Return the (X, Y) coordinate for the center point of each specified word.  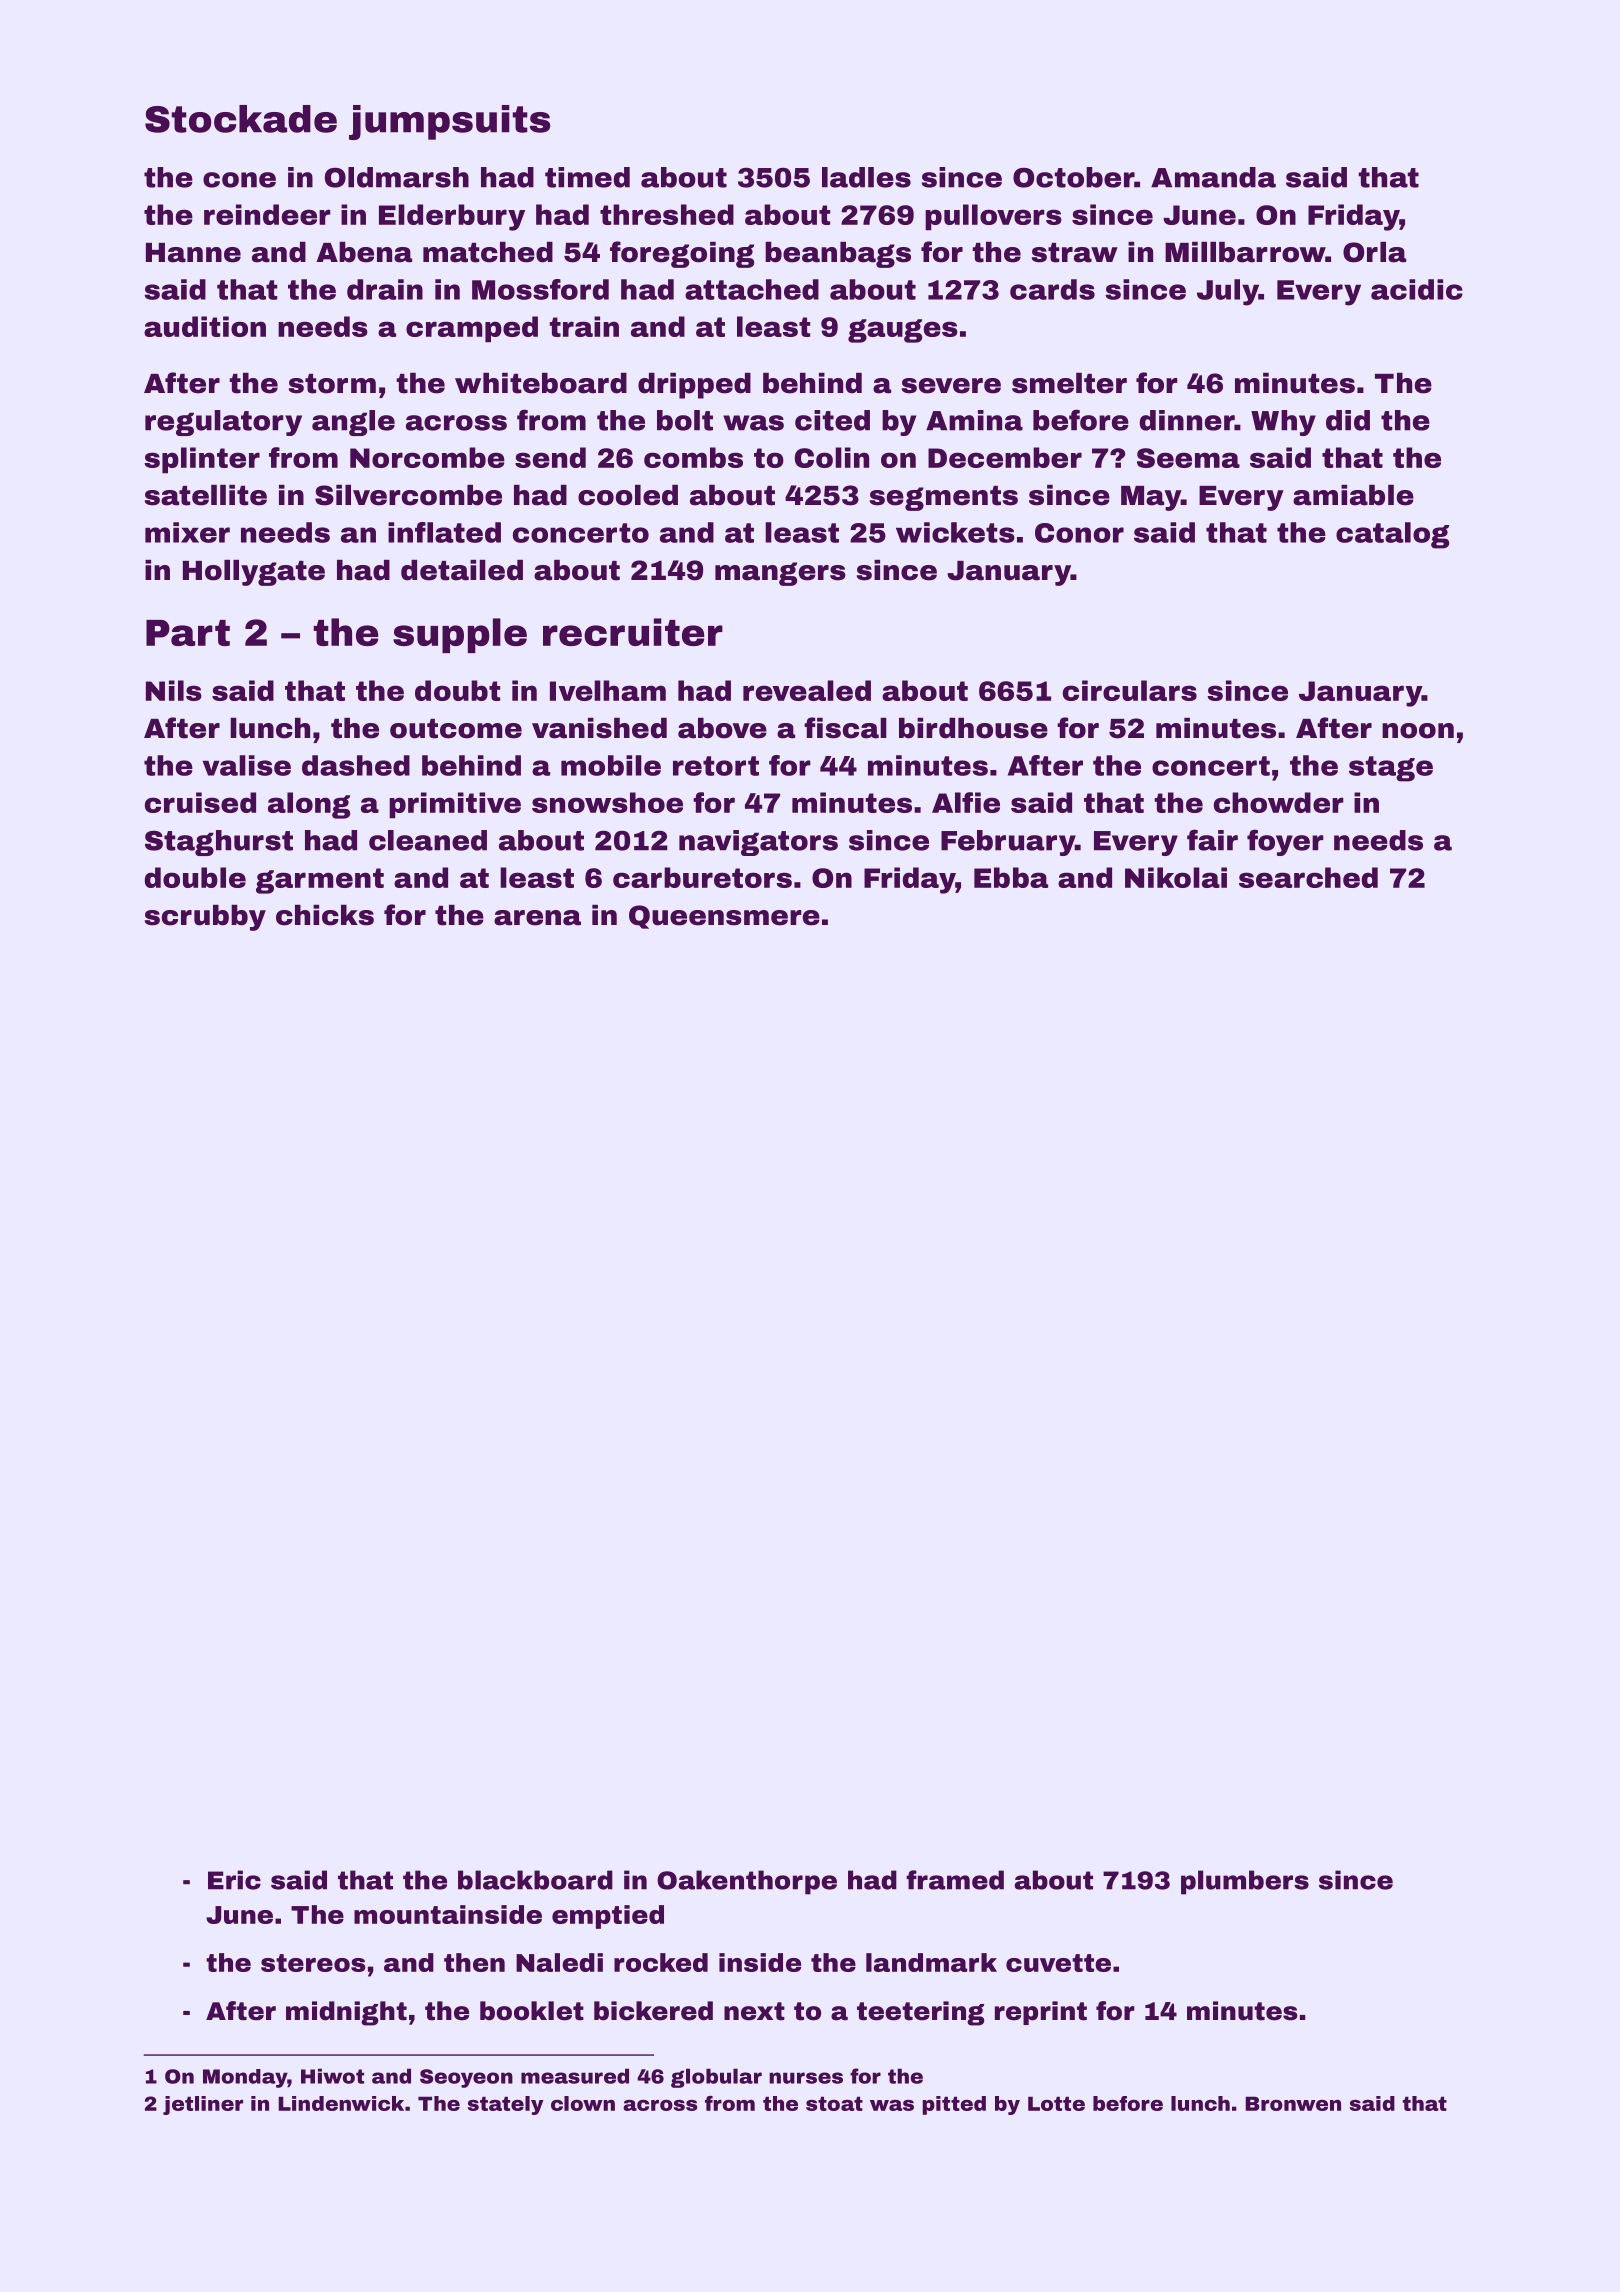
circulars (1130, 690)
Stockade (241, 119)
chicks (325, 915)
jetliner (203, 2105)
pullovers (993, 217)
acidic (1417, 289)
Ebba (1011, 877)
